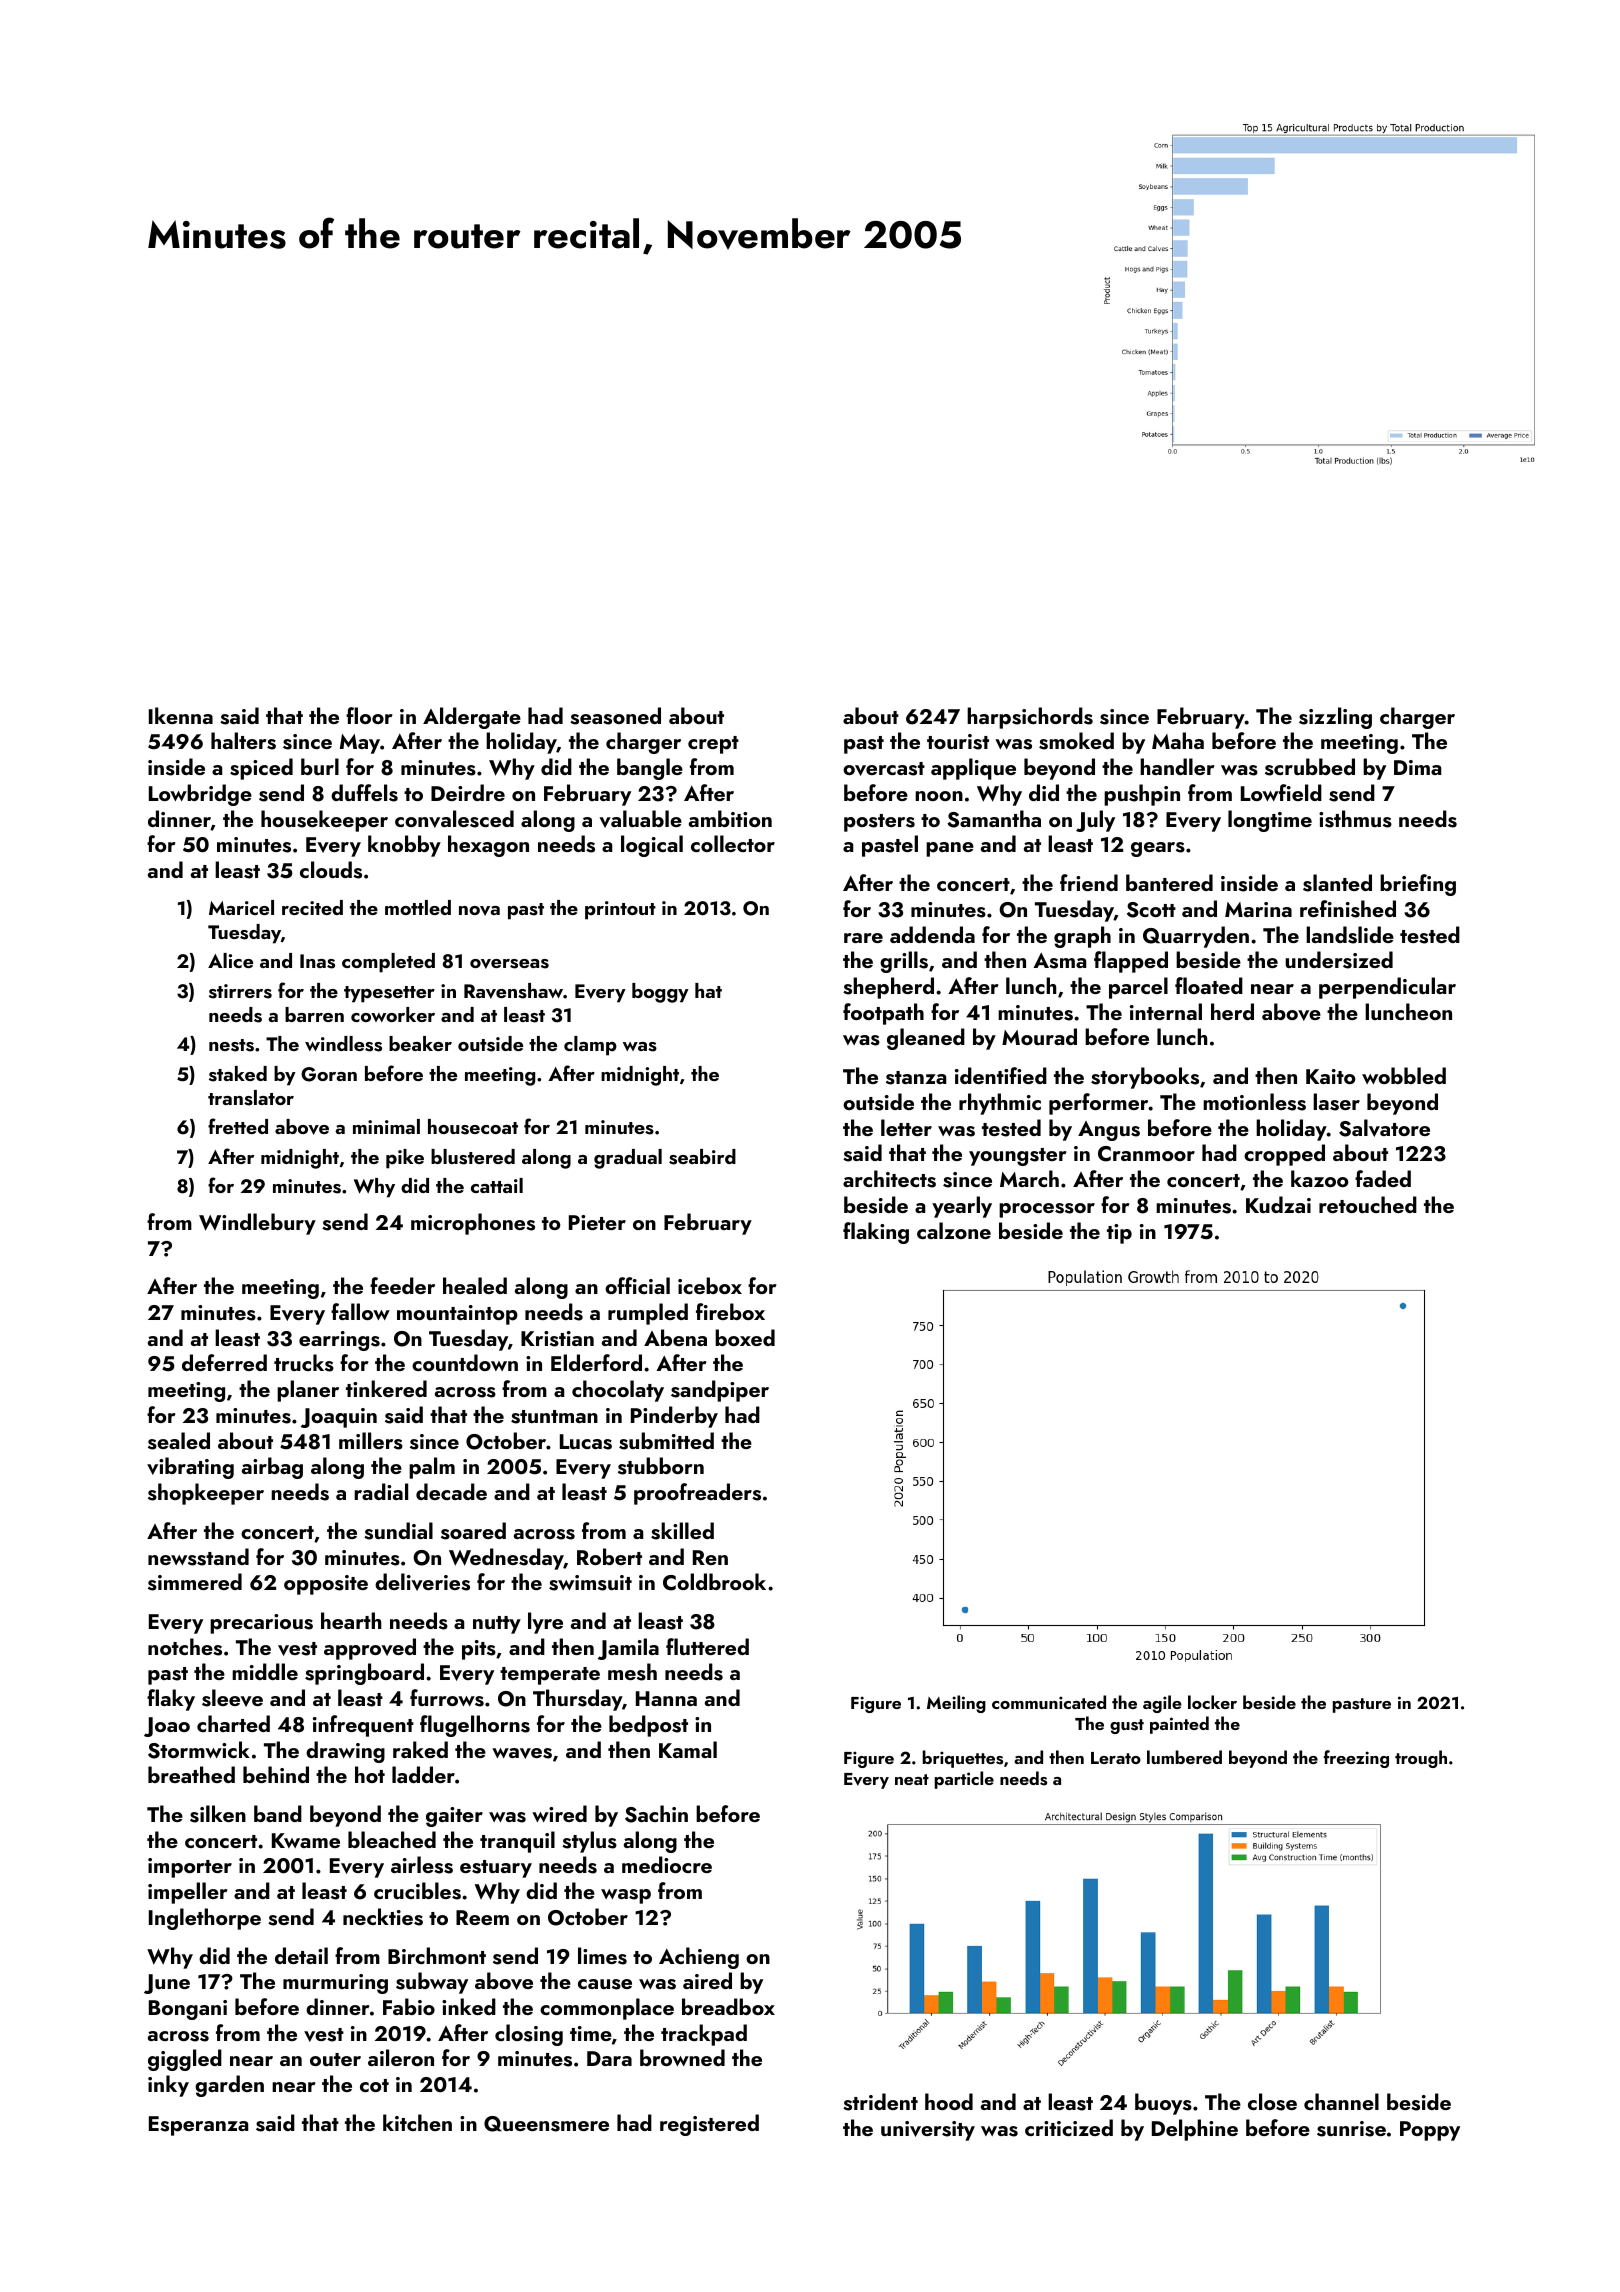 This screenshot has width=1620, height=2292. What do you see at coordinates (482, 1917) in the screenshot?
I see `Reem` at bounding box center [482, 1917].
